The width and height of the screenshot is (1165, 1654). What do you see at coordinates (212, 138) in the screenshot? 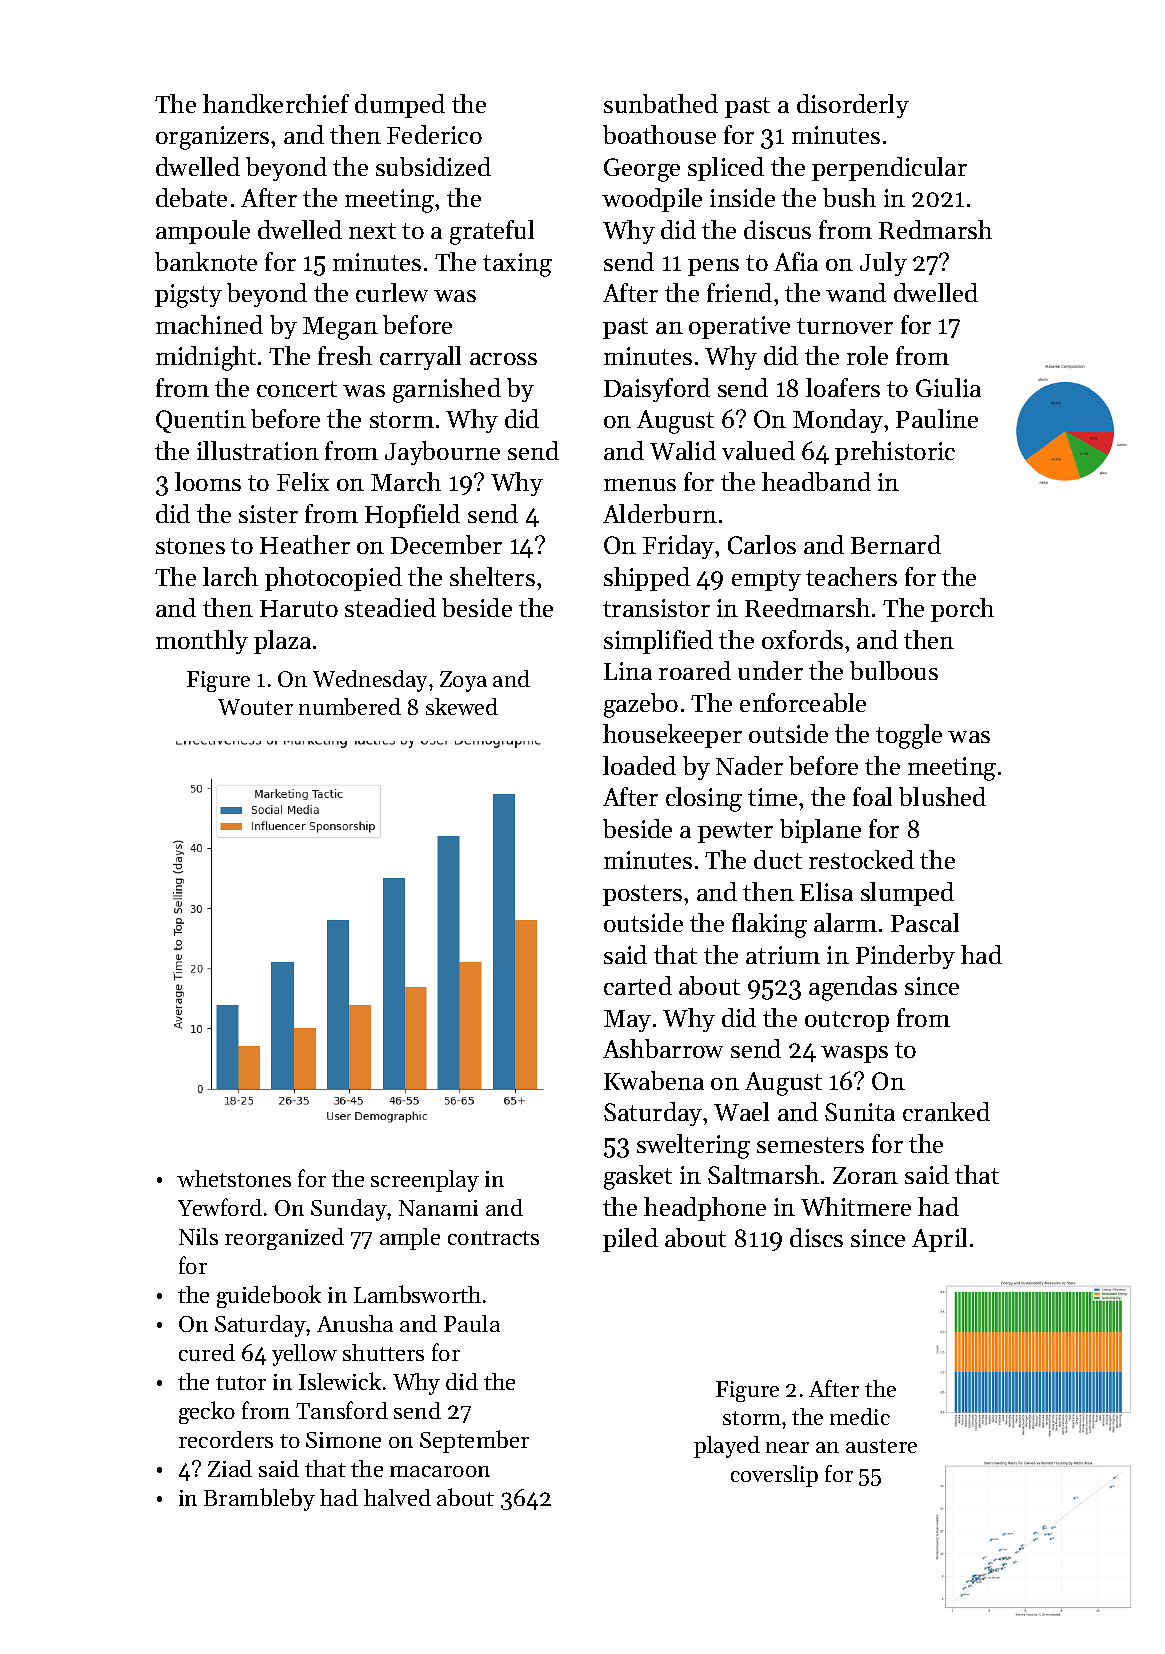
I see `organizers` at bounding box center [212, 138].
